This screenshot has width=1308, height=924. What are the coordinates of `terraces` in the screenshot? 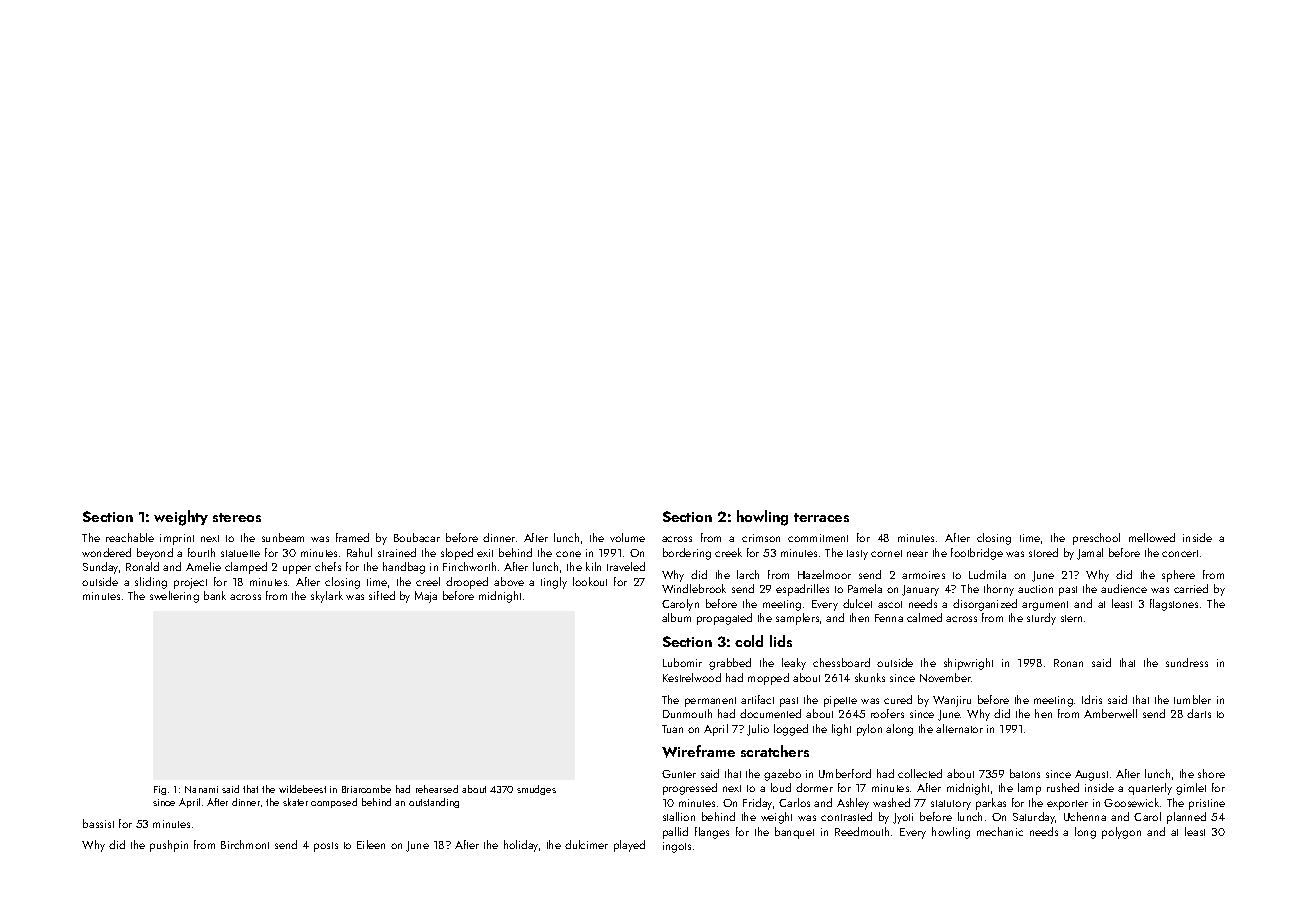 It's located at (821, 517).
